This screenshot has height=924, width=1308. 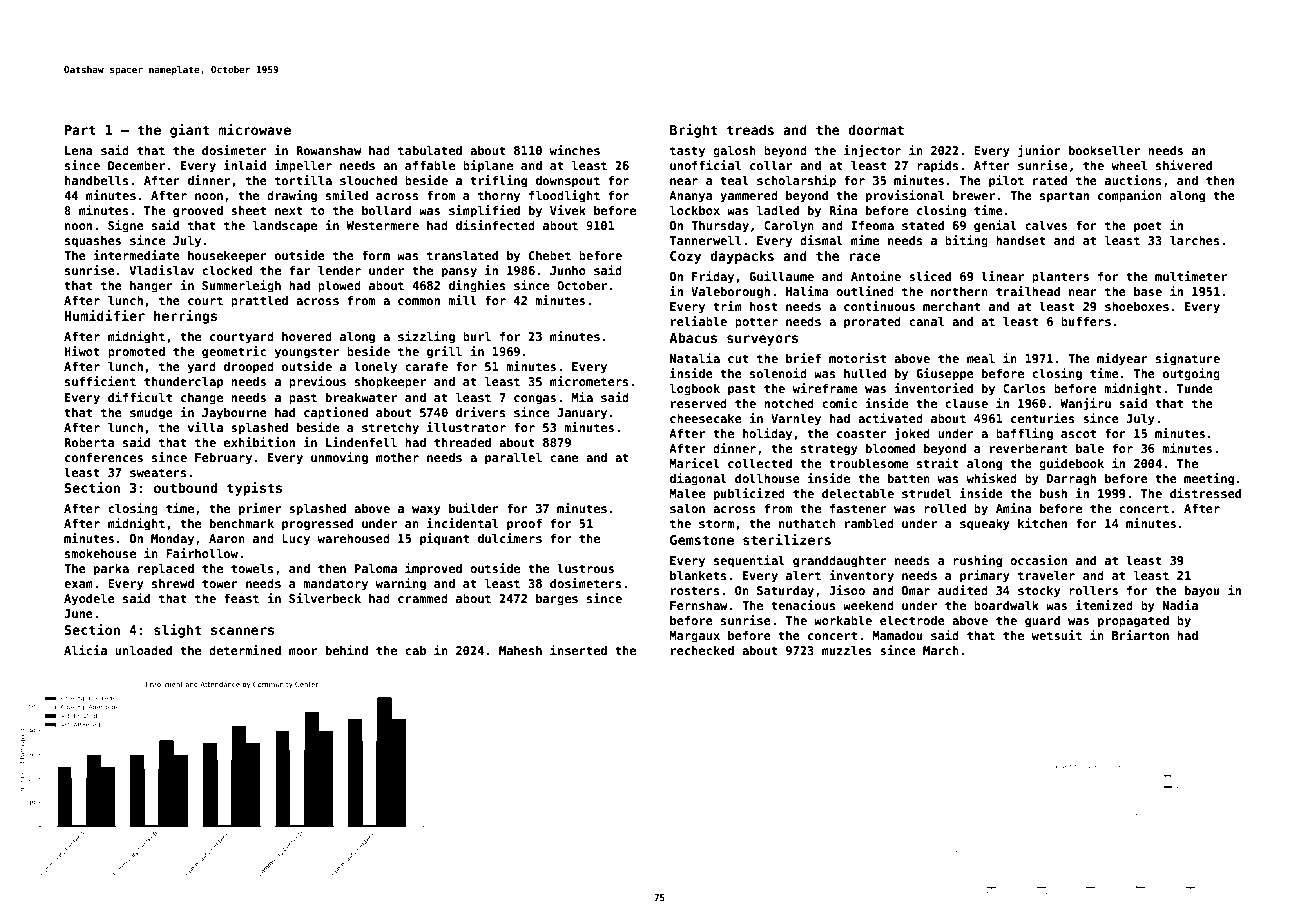 What do you see at coordinates (1086, 321) in the screenshot?
I see `buffers` at bounding box center [1086, 321].
